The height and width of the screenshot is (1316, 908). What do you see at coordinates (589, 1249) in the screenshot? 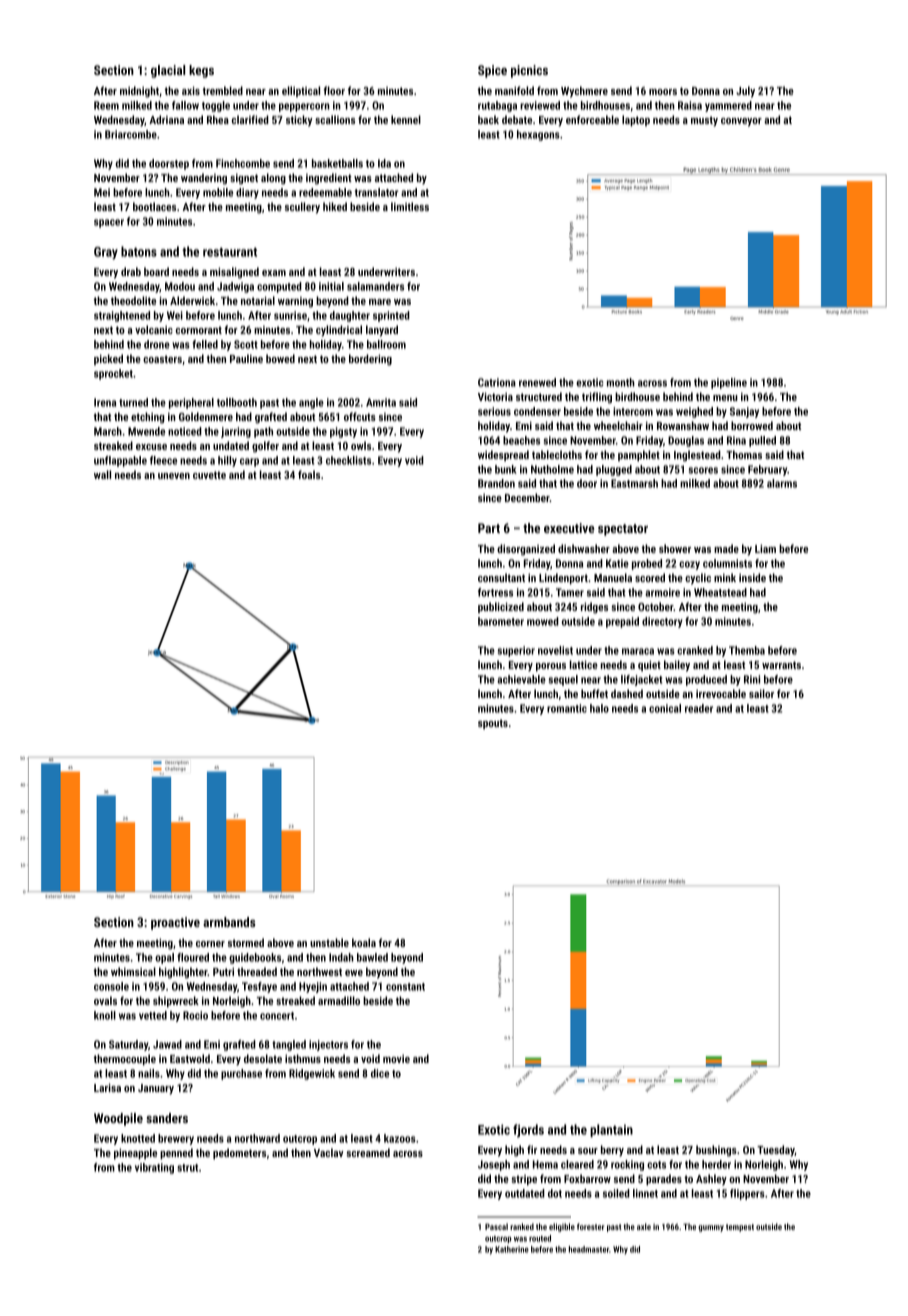
I see `headmaster` at bounding box center [589, 1249].
